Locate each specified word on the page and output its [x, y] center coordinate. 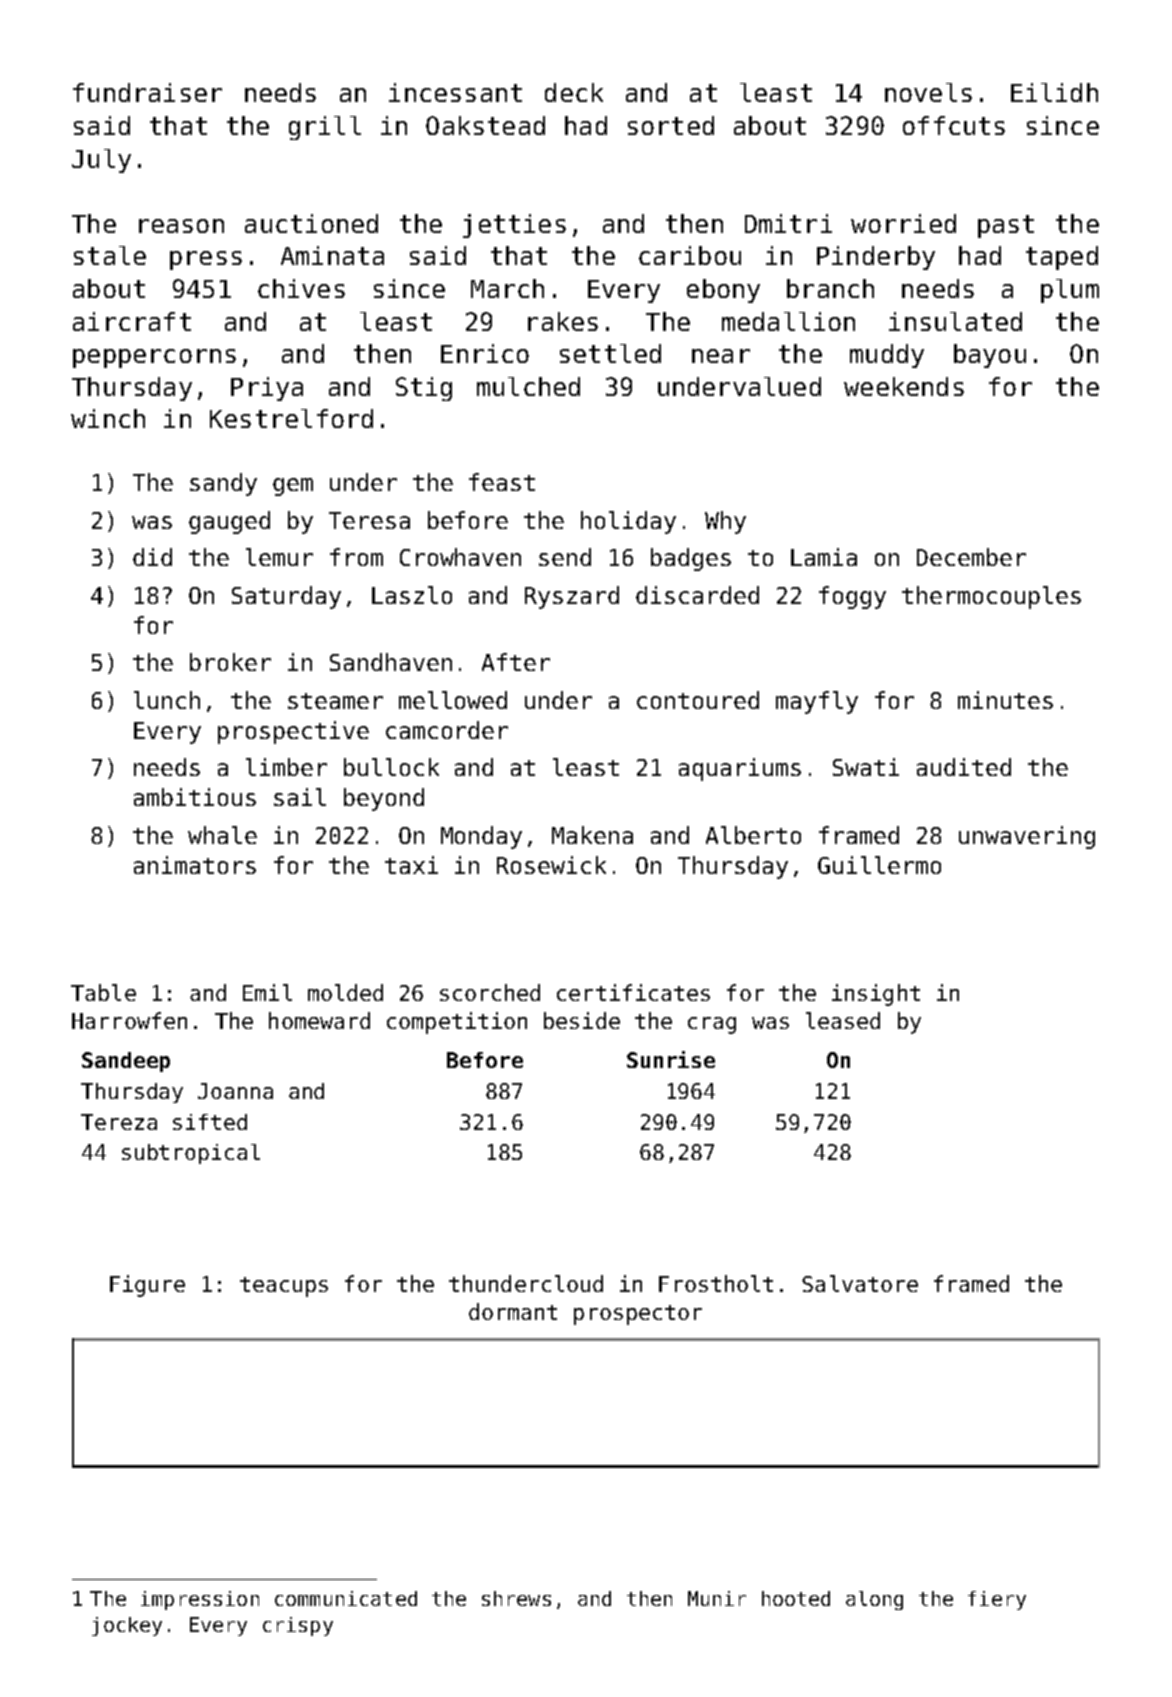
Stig [424, 389]
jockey [127, 1626]
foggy [852, 597]
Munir [717, 1598]
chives [301, 288]
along [874, 1600]
